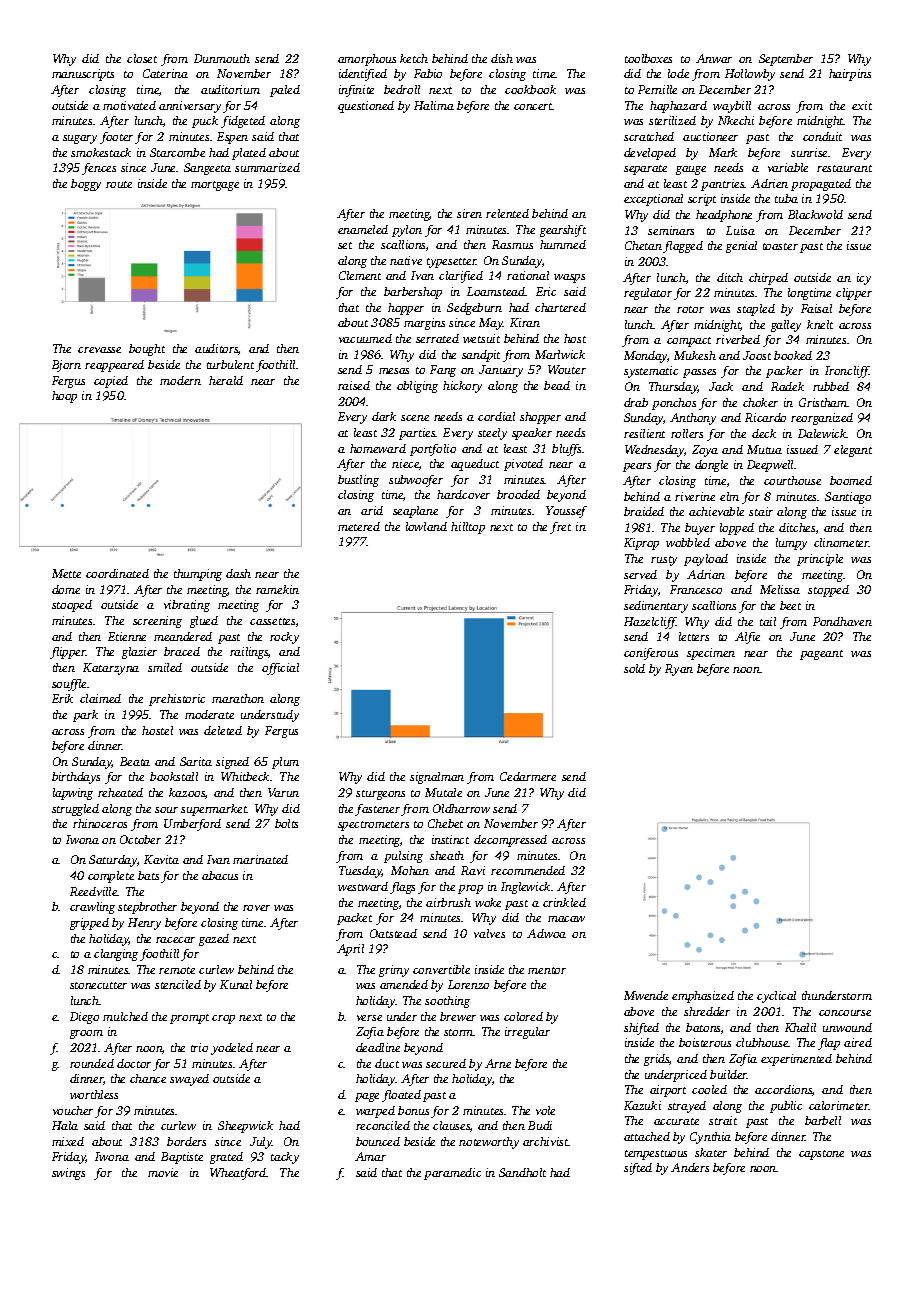 The width and height of the screenshot is (924, 1308). I want to click on chance, so click(148, 1078).
